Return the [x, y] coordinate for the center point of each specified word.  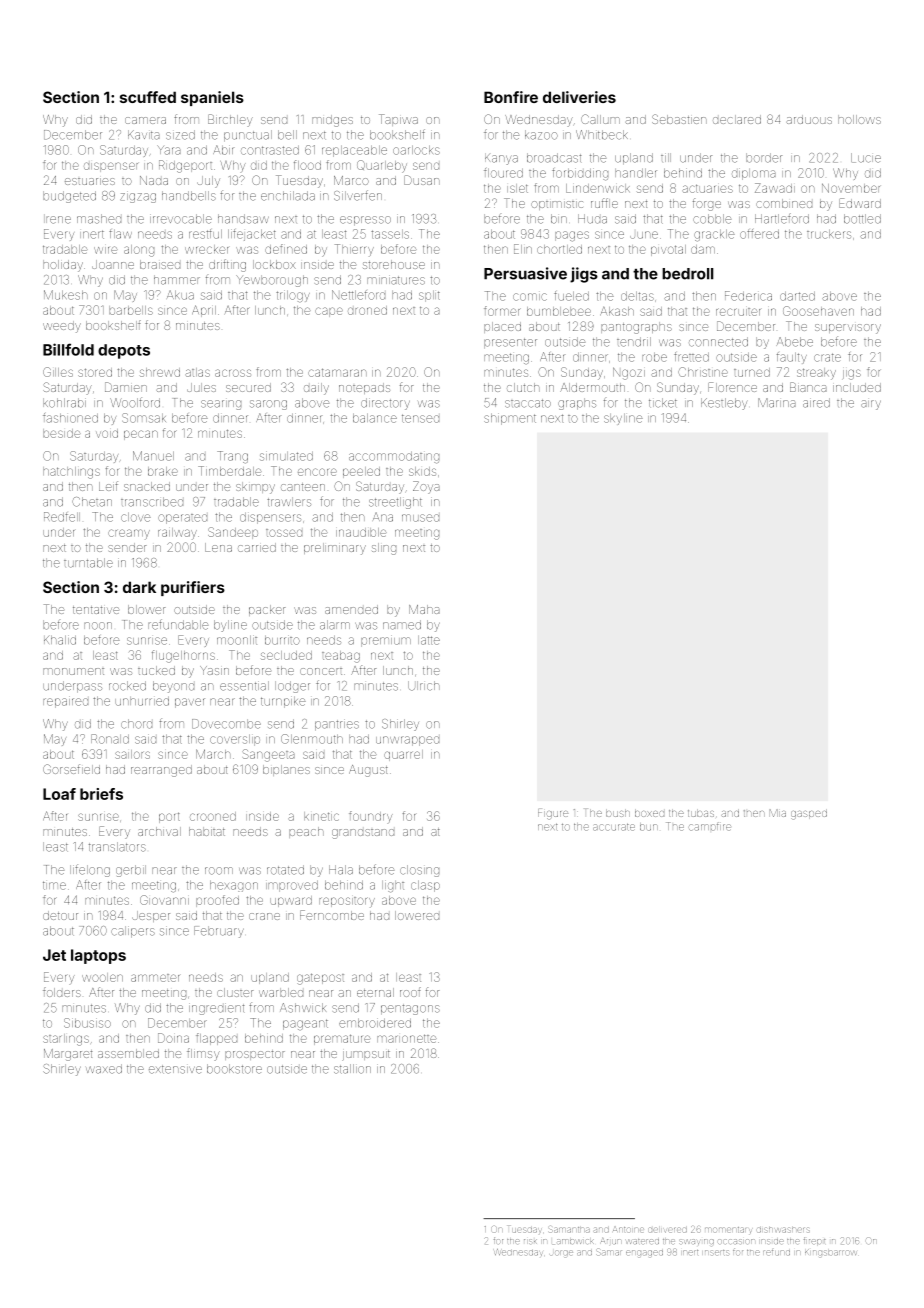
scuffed [148, 97]
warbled [281, 992]
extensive [175, 1069]
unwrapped [407, 741]
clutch [523, 387]
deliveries [579, 97]
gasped [809, 814]
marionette [407, 1038]
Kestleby [724, 404]
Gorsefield [71, 769]
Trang [232, 457]
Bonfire [511, 97]
